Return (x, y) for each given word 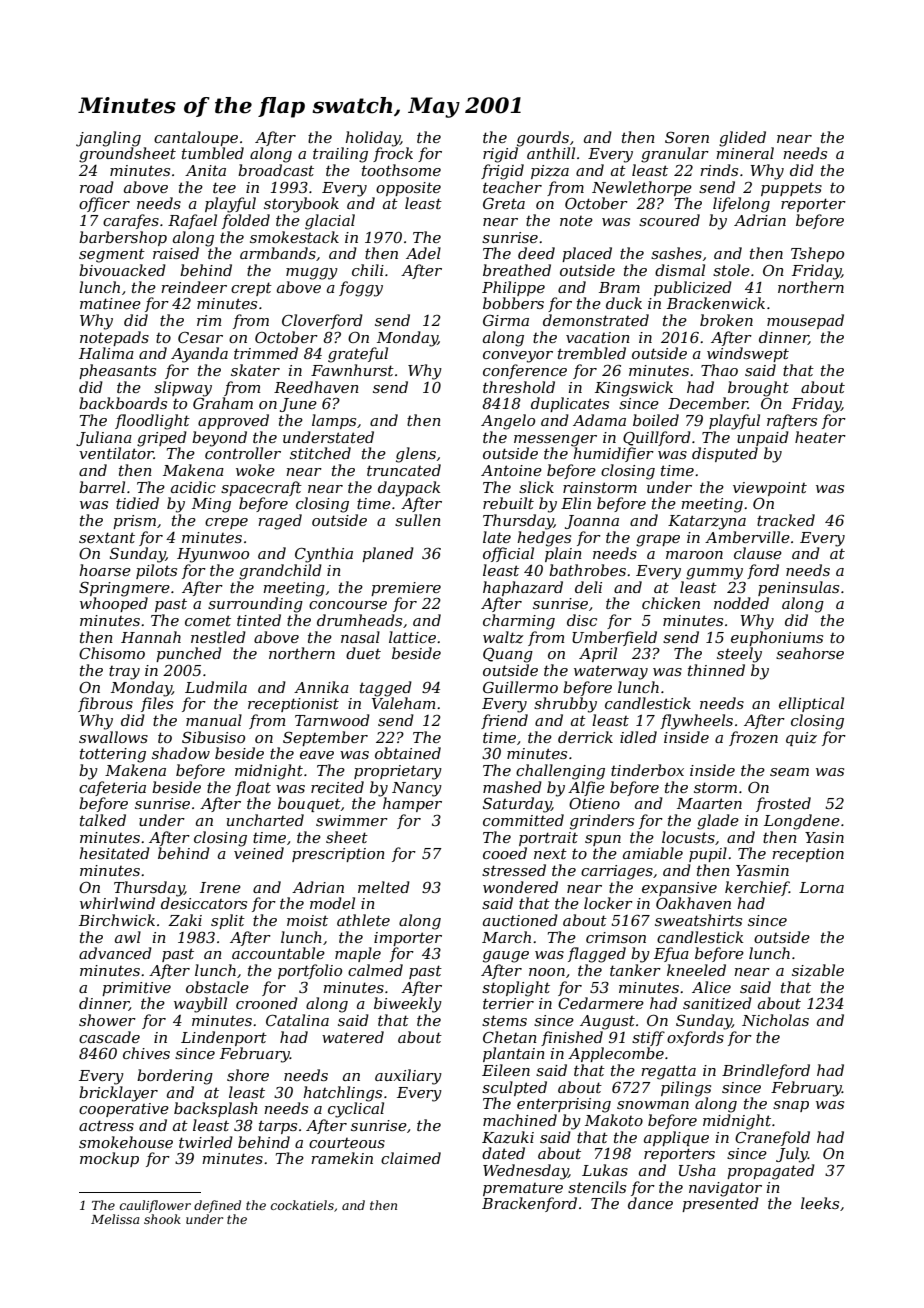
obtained (408, 753)
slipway (183, 389)
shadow (181, 753)
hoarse (105, 570)
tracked (786, 520)
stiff (648, 1038)
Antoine (511, 470)
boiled (656, 420)
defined (217, 1206)
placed (587, 254)
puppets (791, 189)
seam (789, 772)
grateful (358, 355)
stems (504, 1020)
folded (246, 221)
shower (107, 1020)
